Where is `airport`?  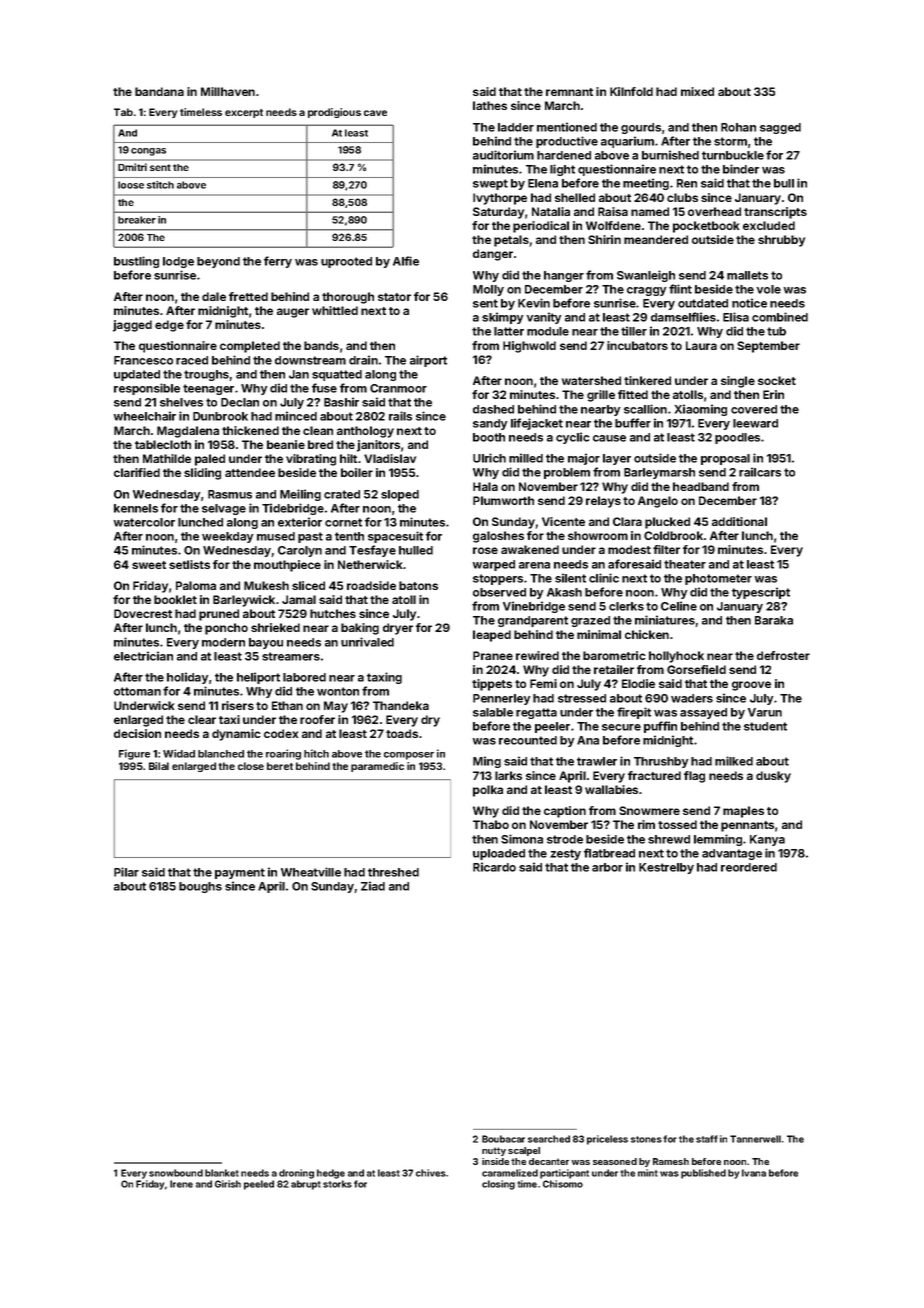 airport is located at coordinates (428, 361).
